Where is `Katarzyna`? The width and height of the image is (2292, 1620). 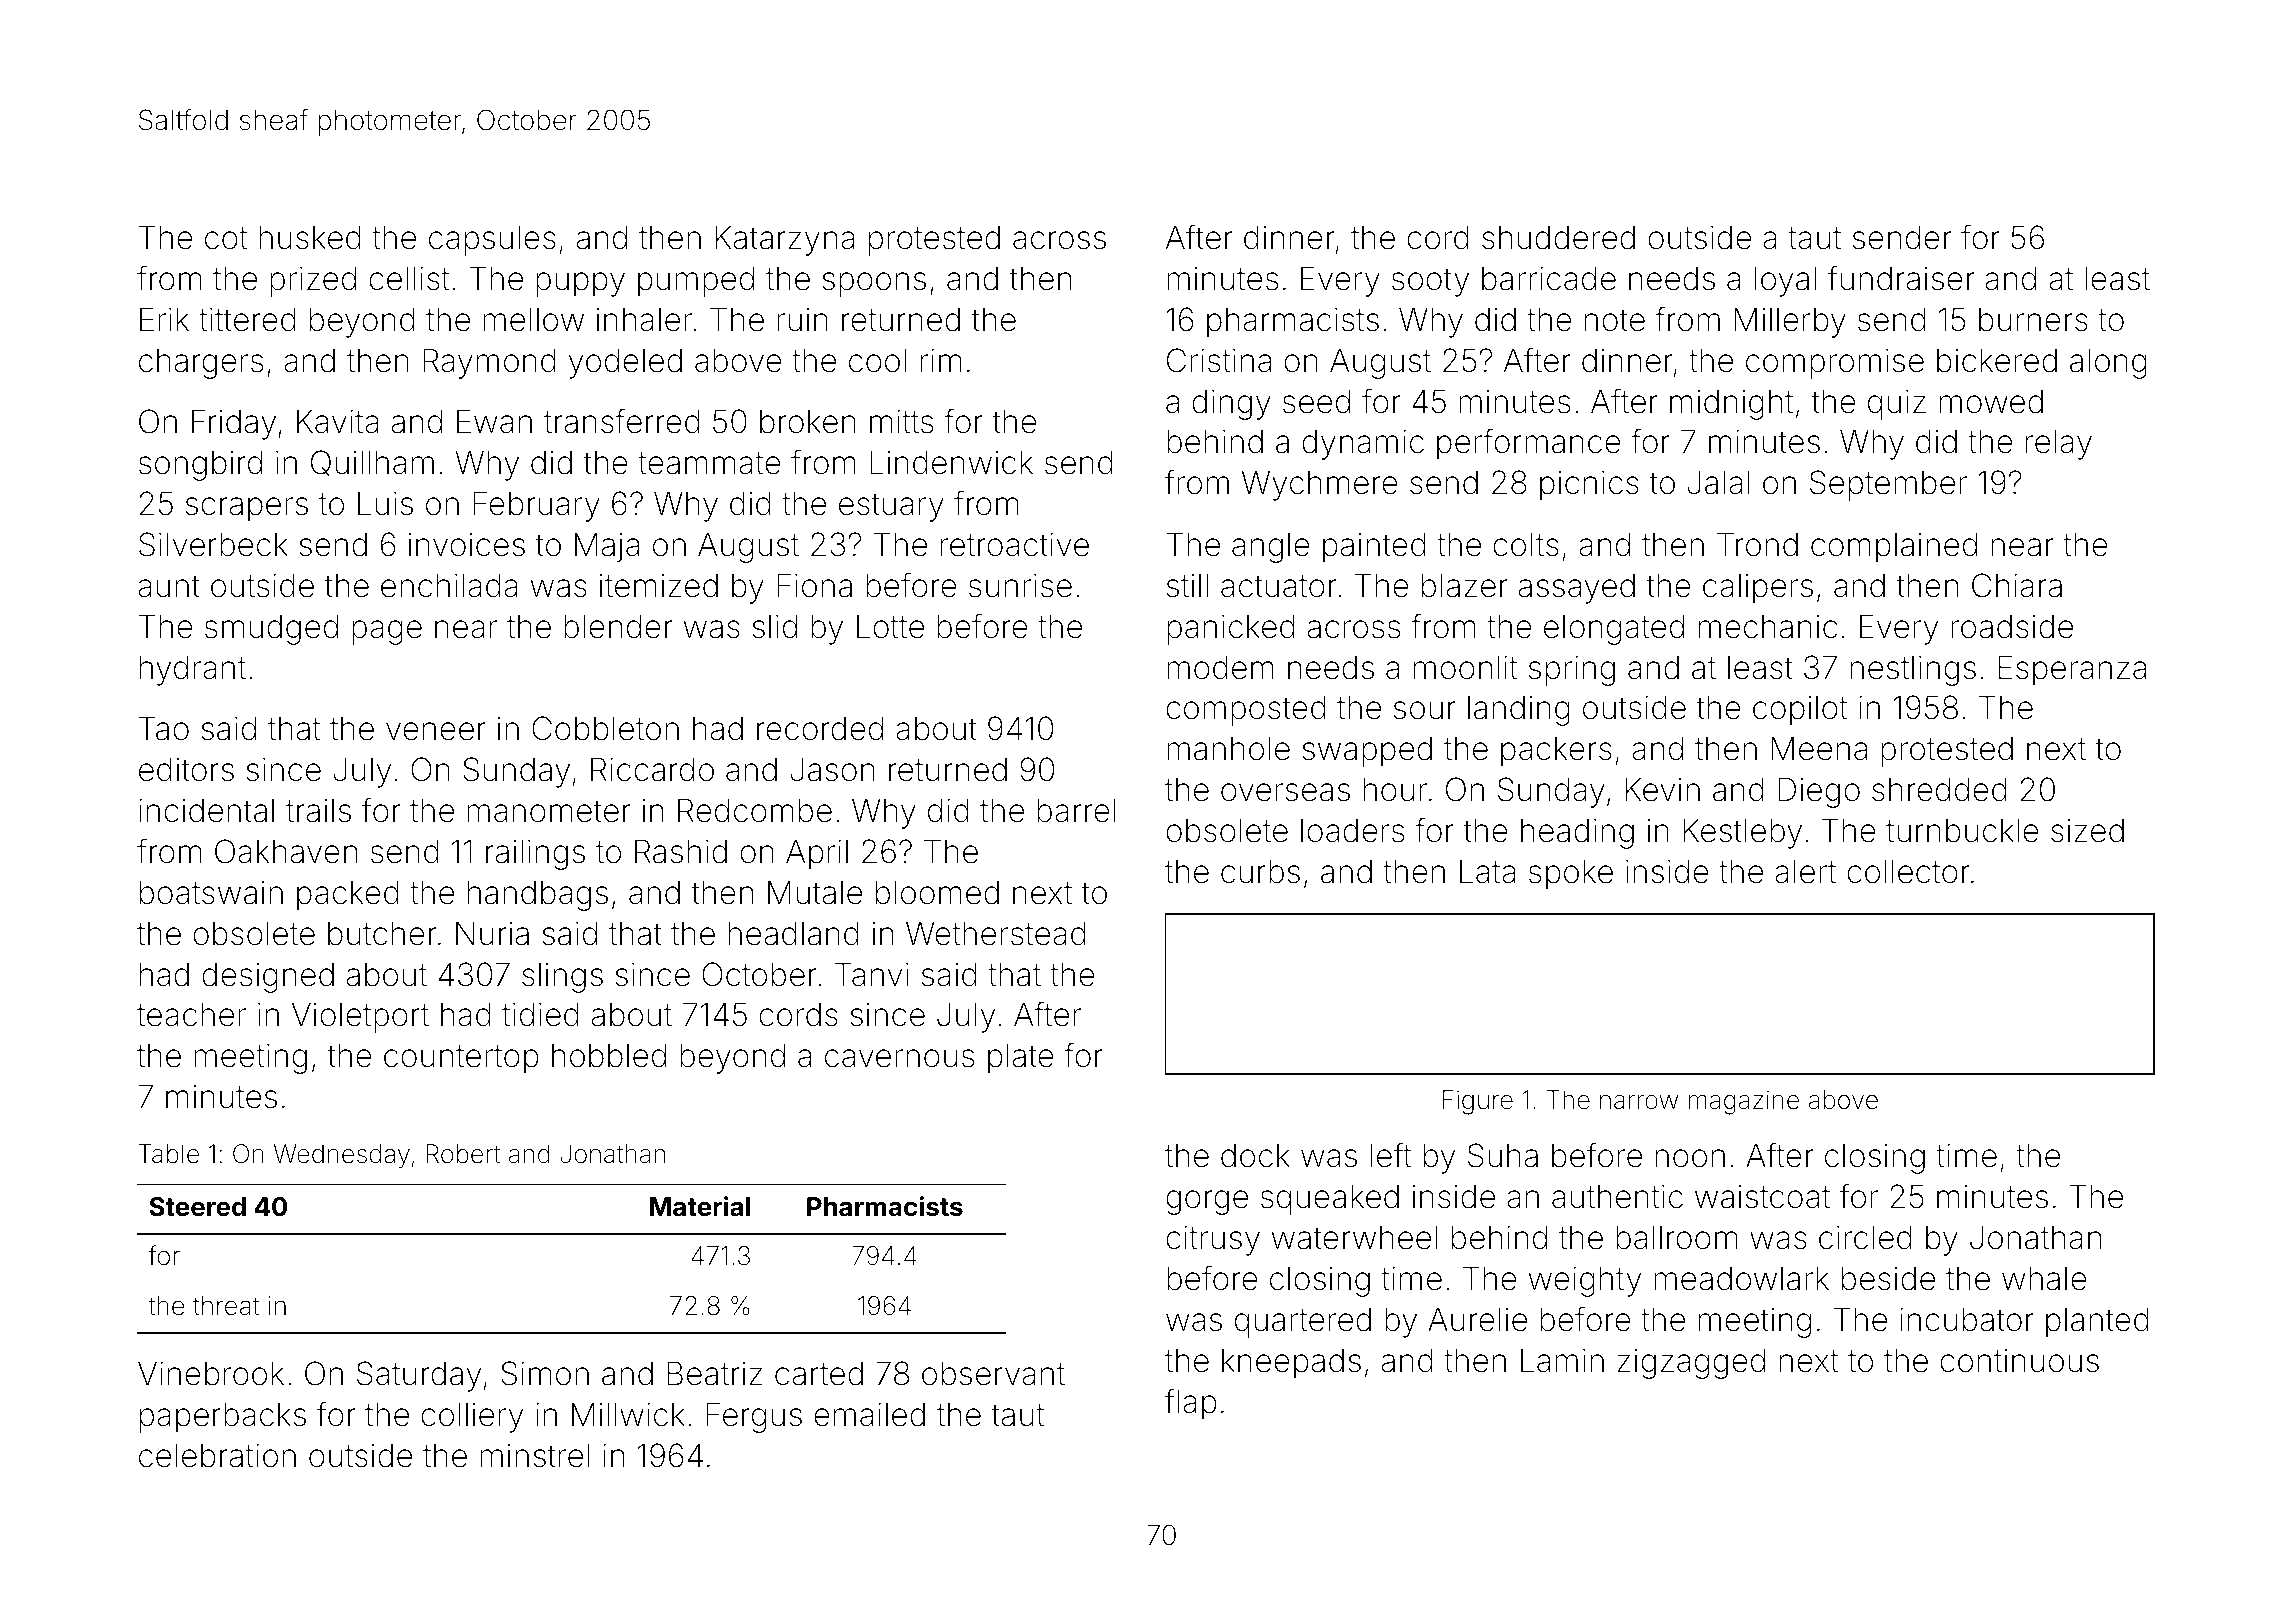
Katarzyna is located at coordinates (785, 240).
